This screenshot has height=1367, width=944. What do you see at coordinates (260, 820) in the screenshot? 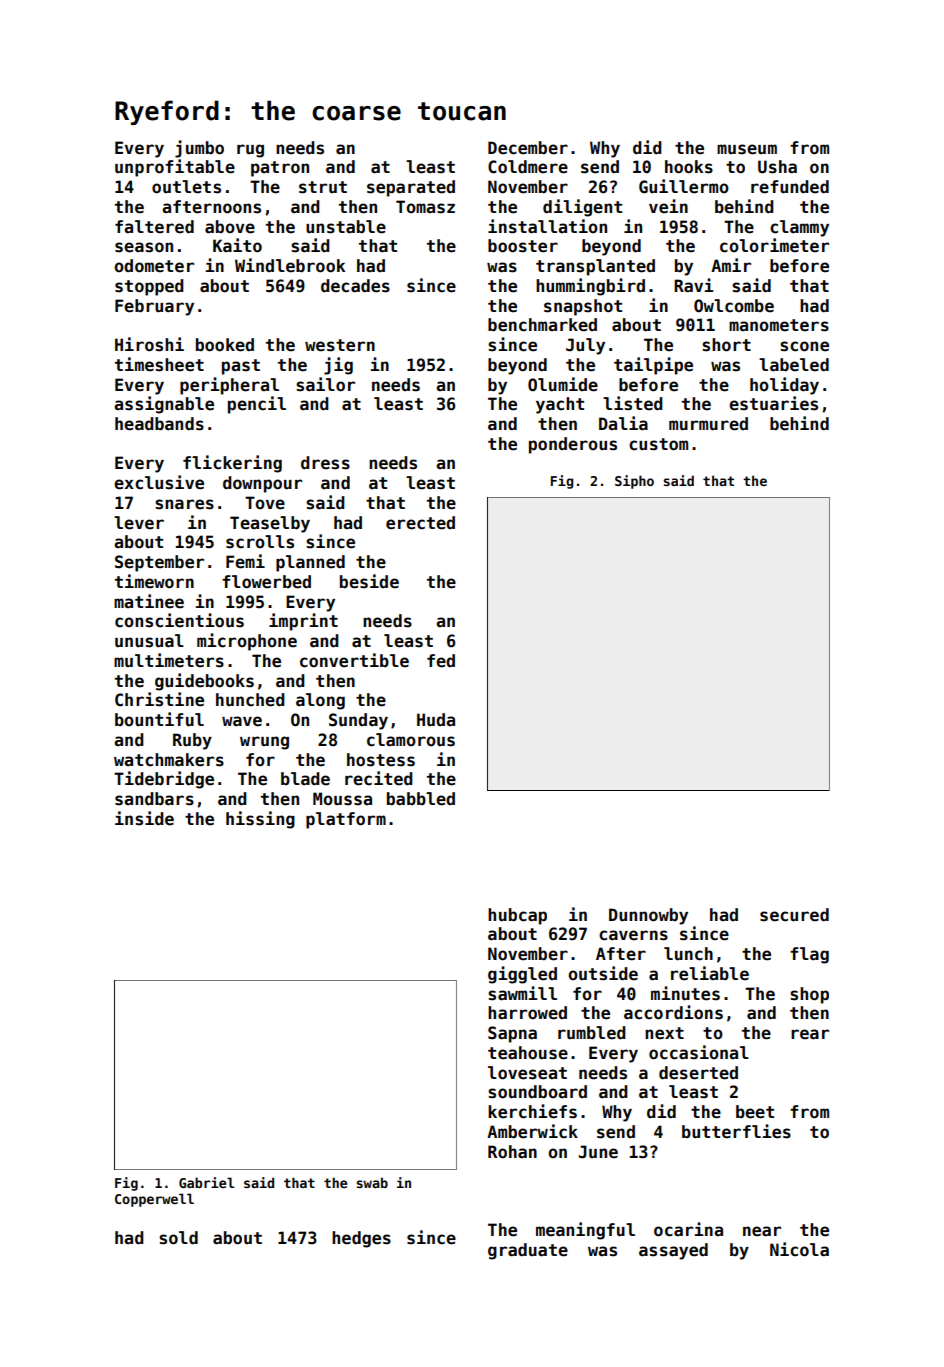
I see `hissing` at bounding box center [260, 820].
